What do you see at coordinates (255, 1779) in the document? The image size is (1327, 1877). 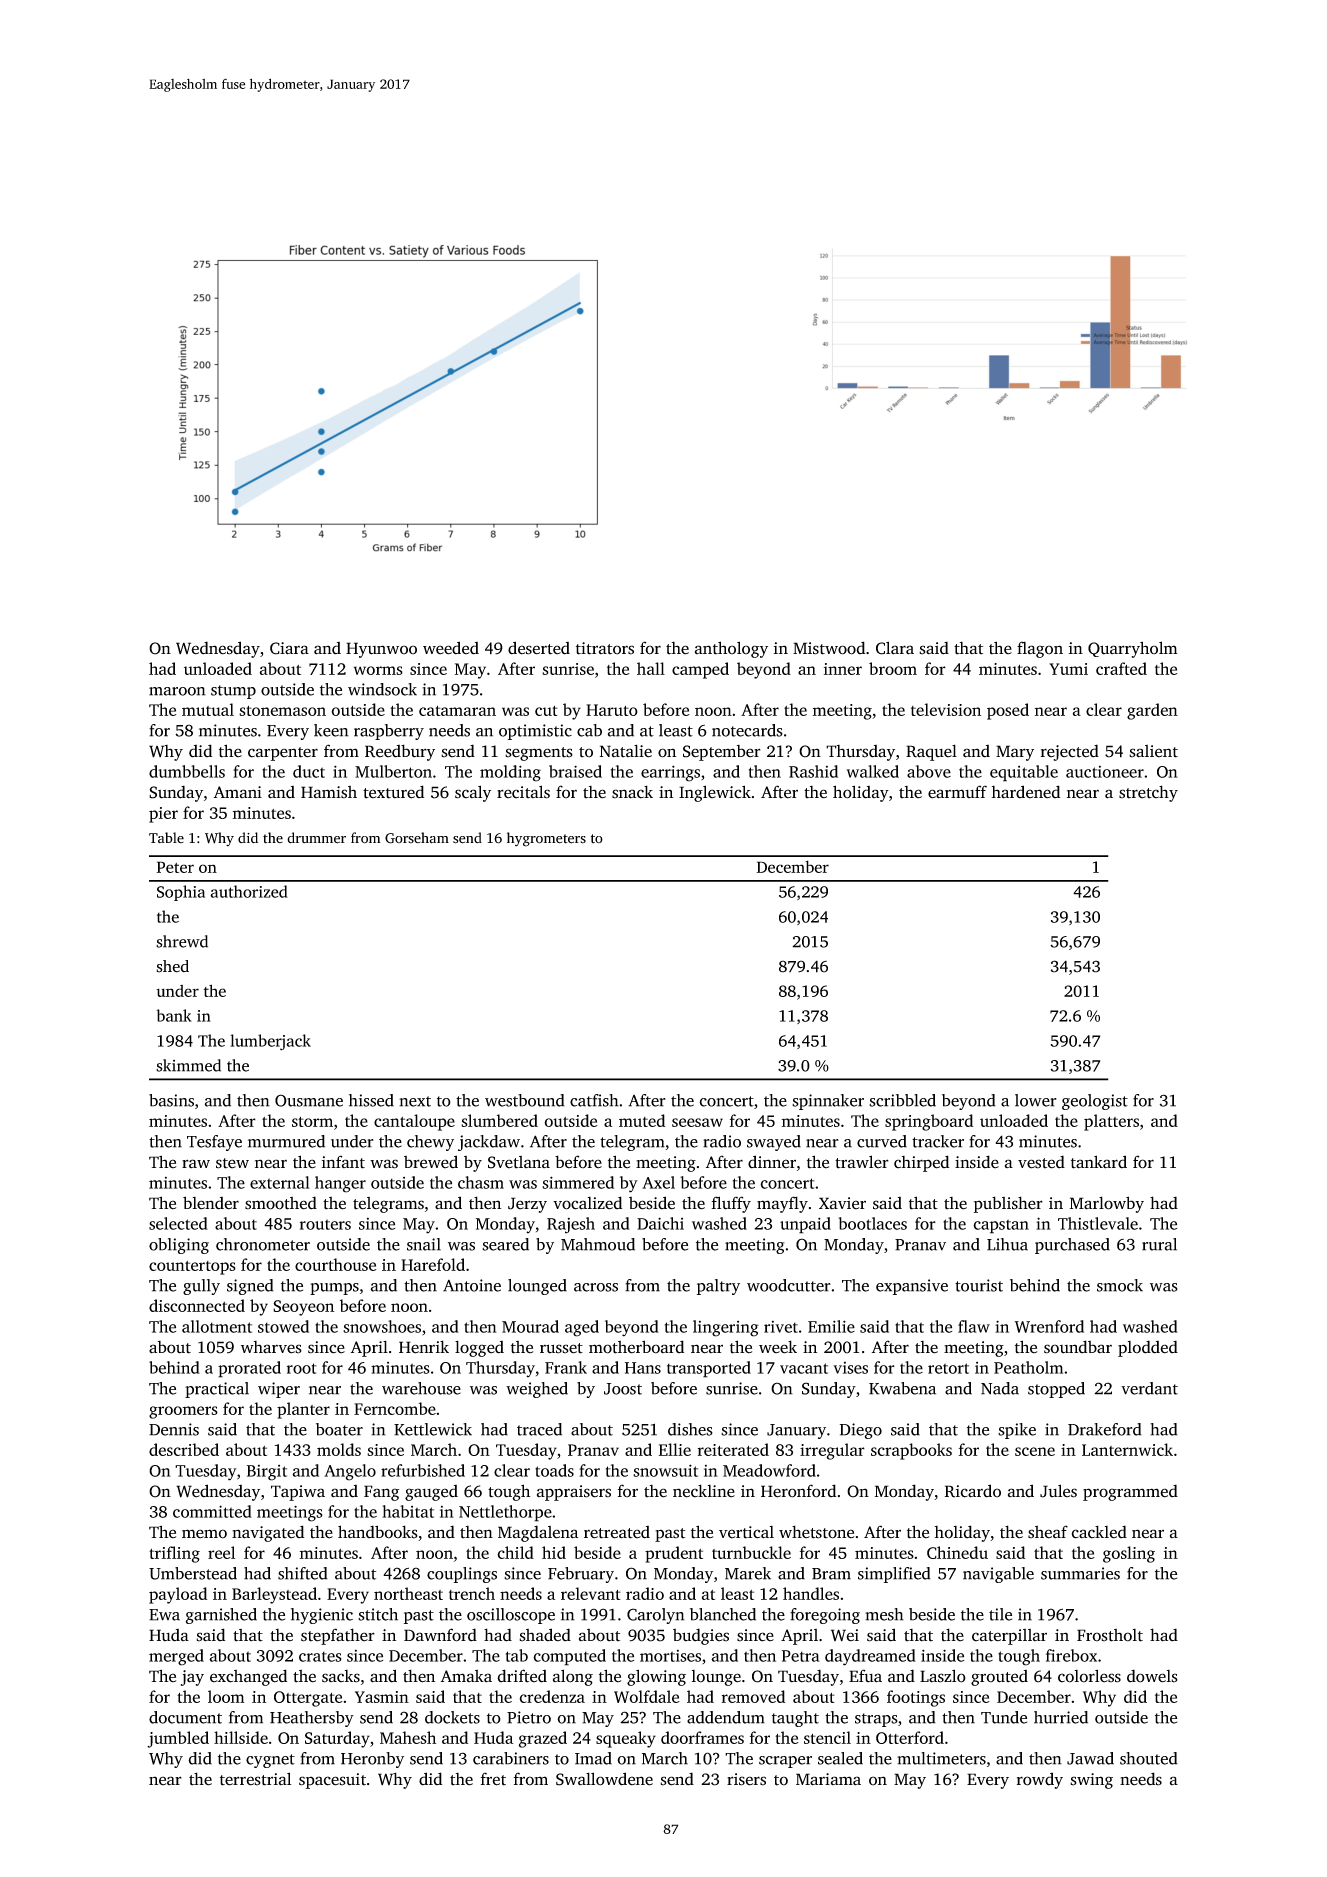 I see `terrestrial` at bounding box center [255, 1779].
